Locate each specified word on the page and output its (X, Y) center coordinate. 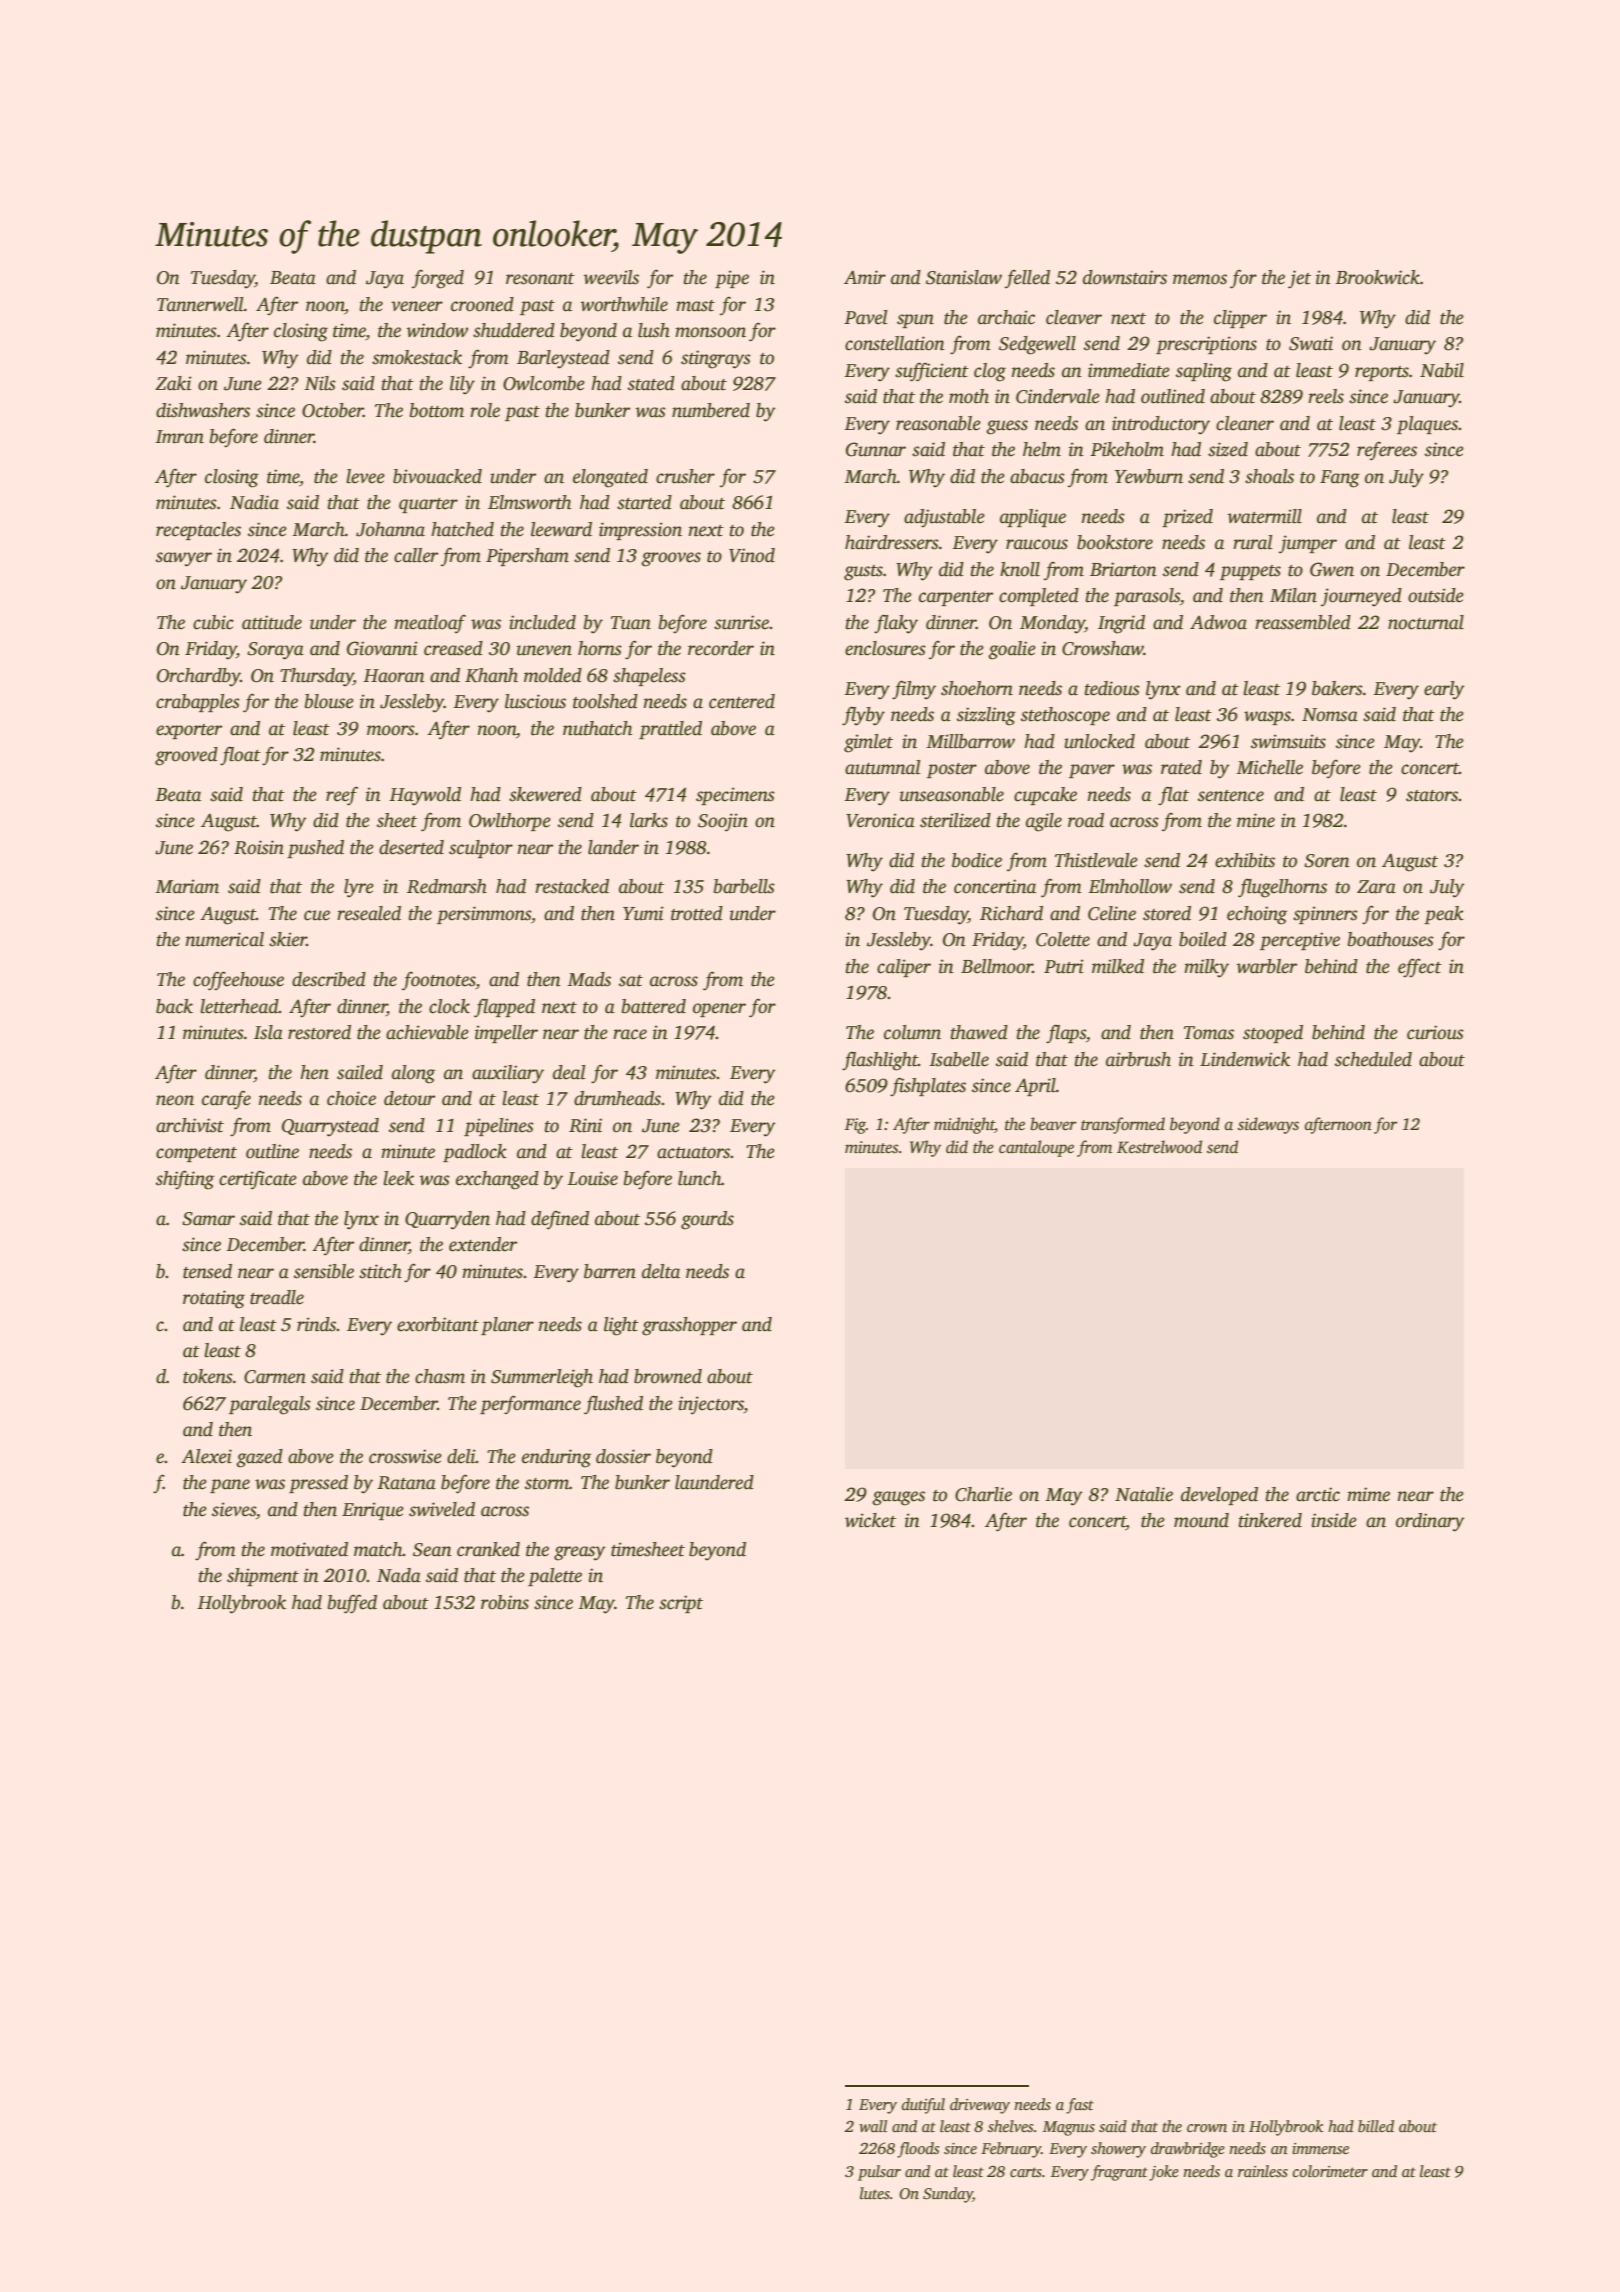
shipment (263, 1577)
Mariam (187, 886)
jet (1299, 279)
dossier (623, 1456)
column (912, 1032)
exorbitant (438, 1324)
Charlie (983, 1494)
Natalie (1144, 1494)
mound (1201, 1520)
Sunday (948, 2195)
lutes (875, 2193)
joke (1164, 2173)
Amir (865, 277)
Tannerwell (200, 304)
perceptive (1300, 941)
